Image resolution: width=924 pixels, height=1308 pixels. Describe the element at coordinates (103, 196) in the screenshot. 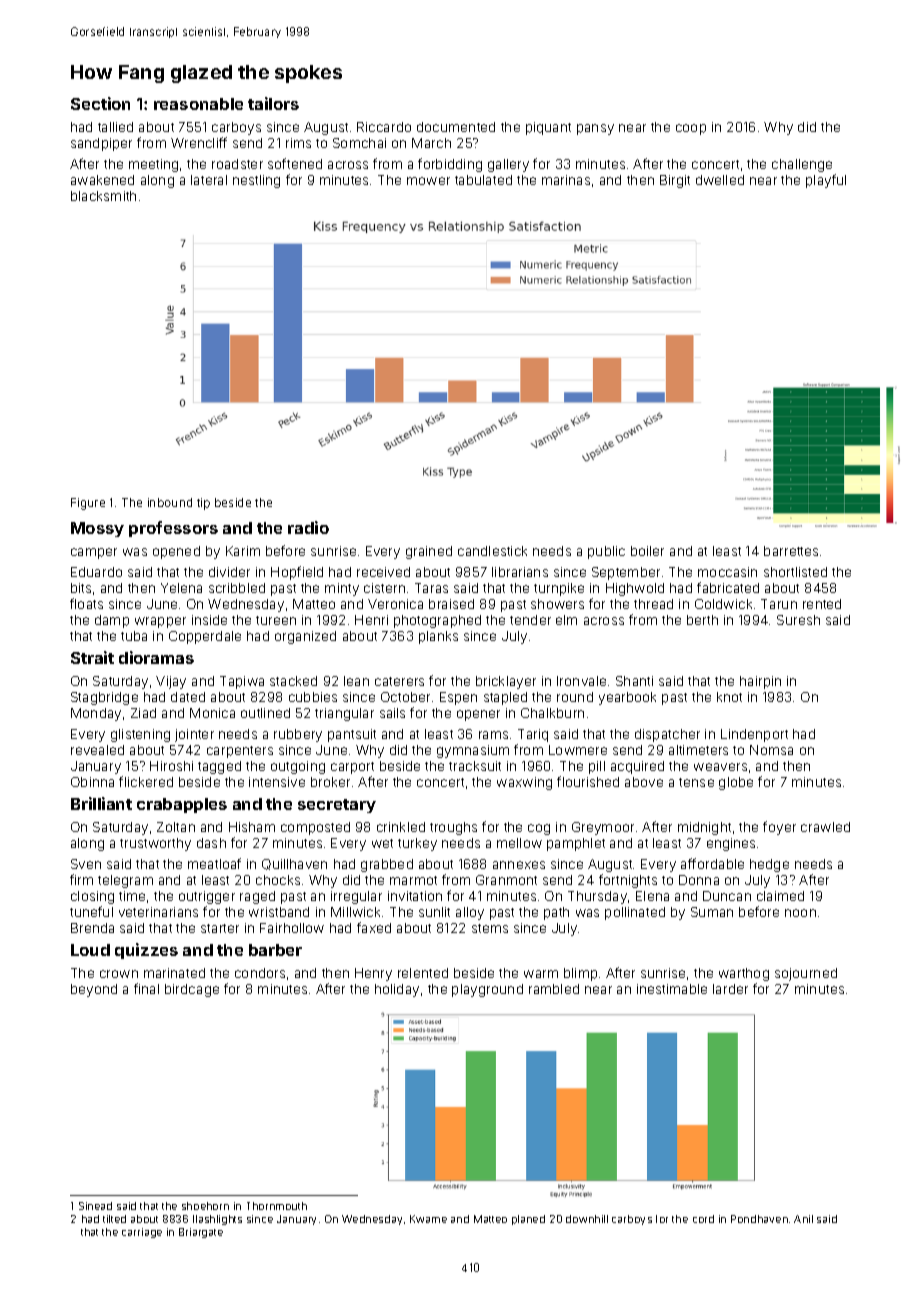

I see `blacksmith` at that location.
